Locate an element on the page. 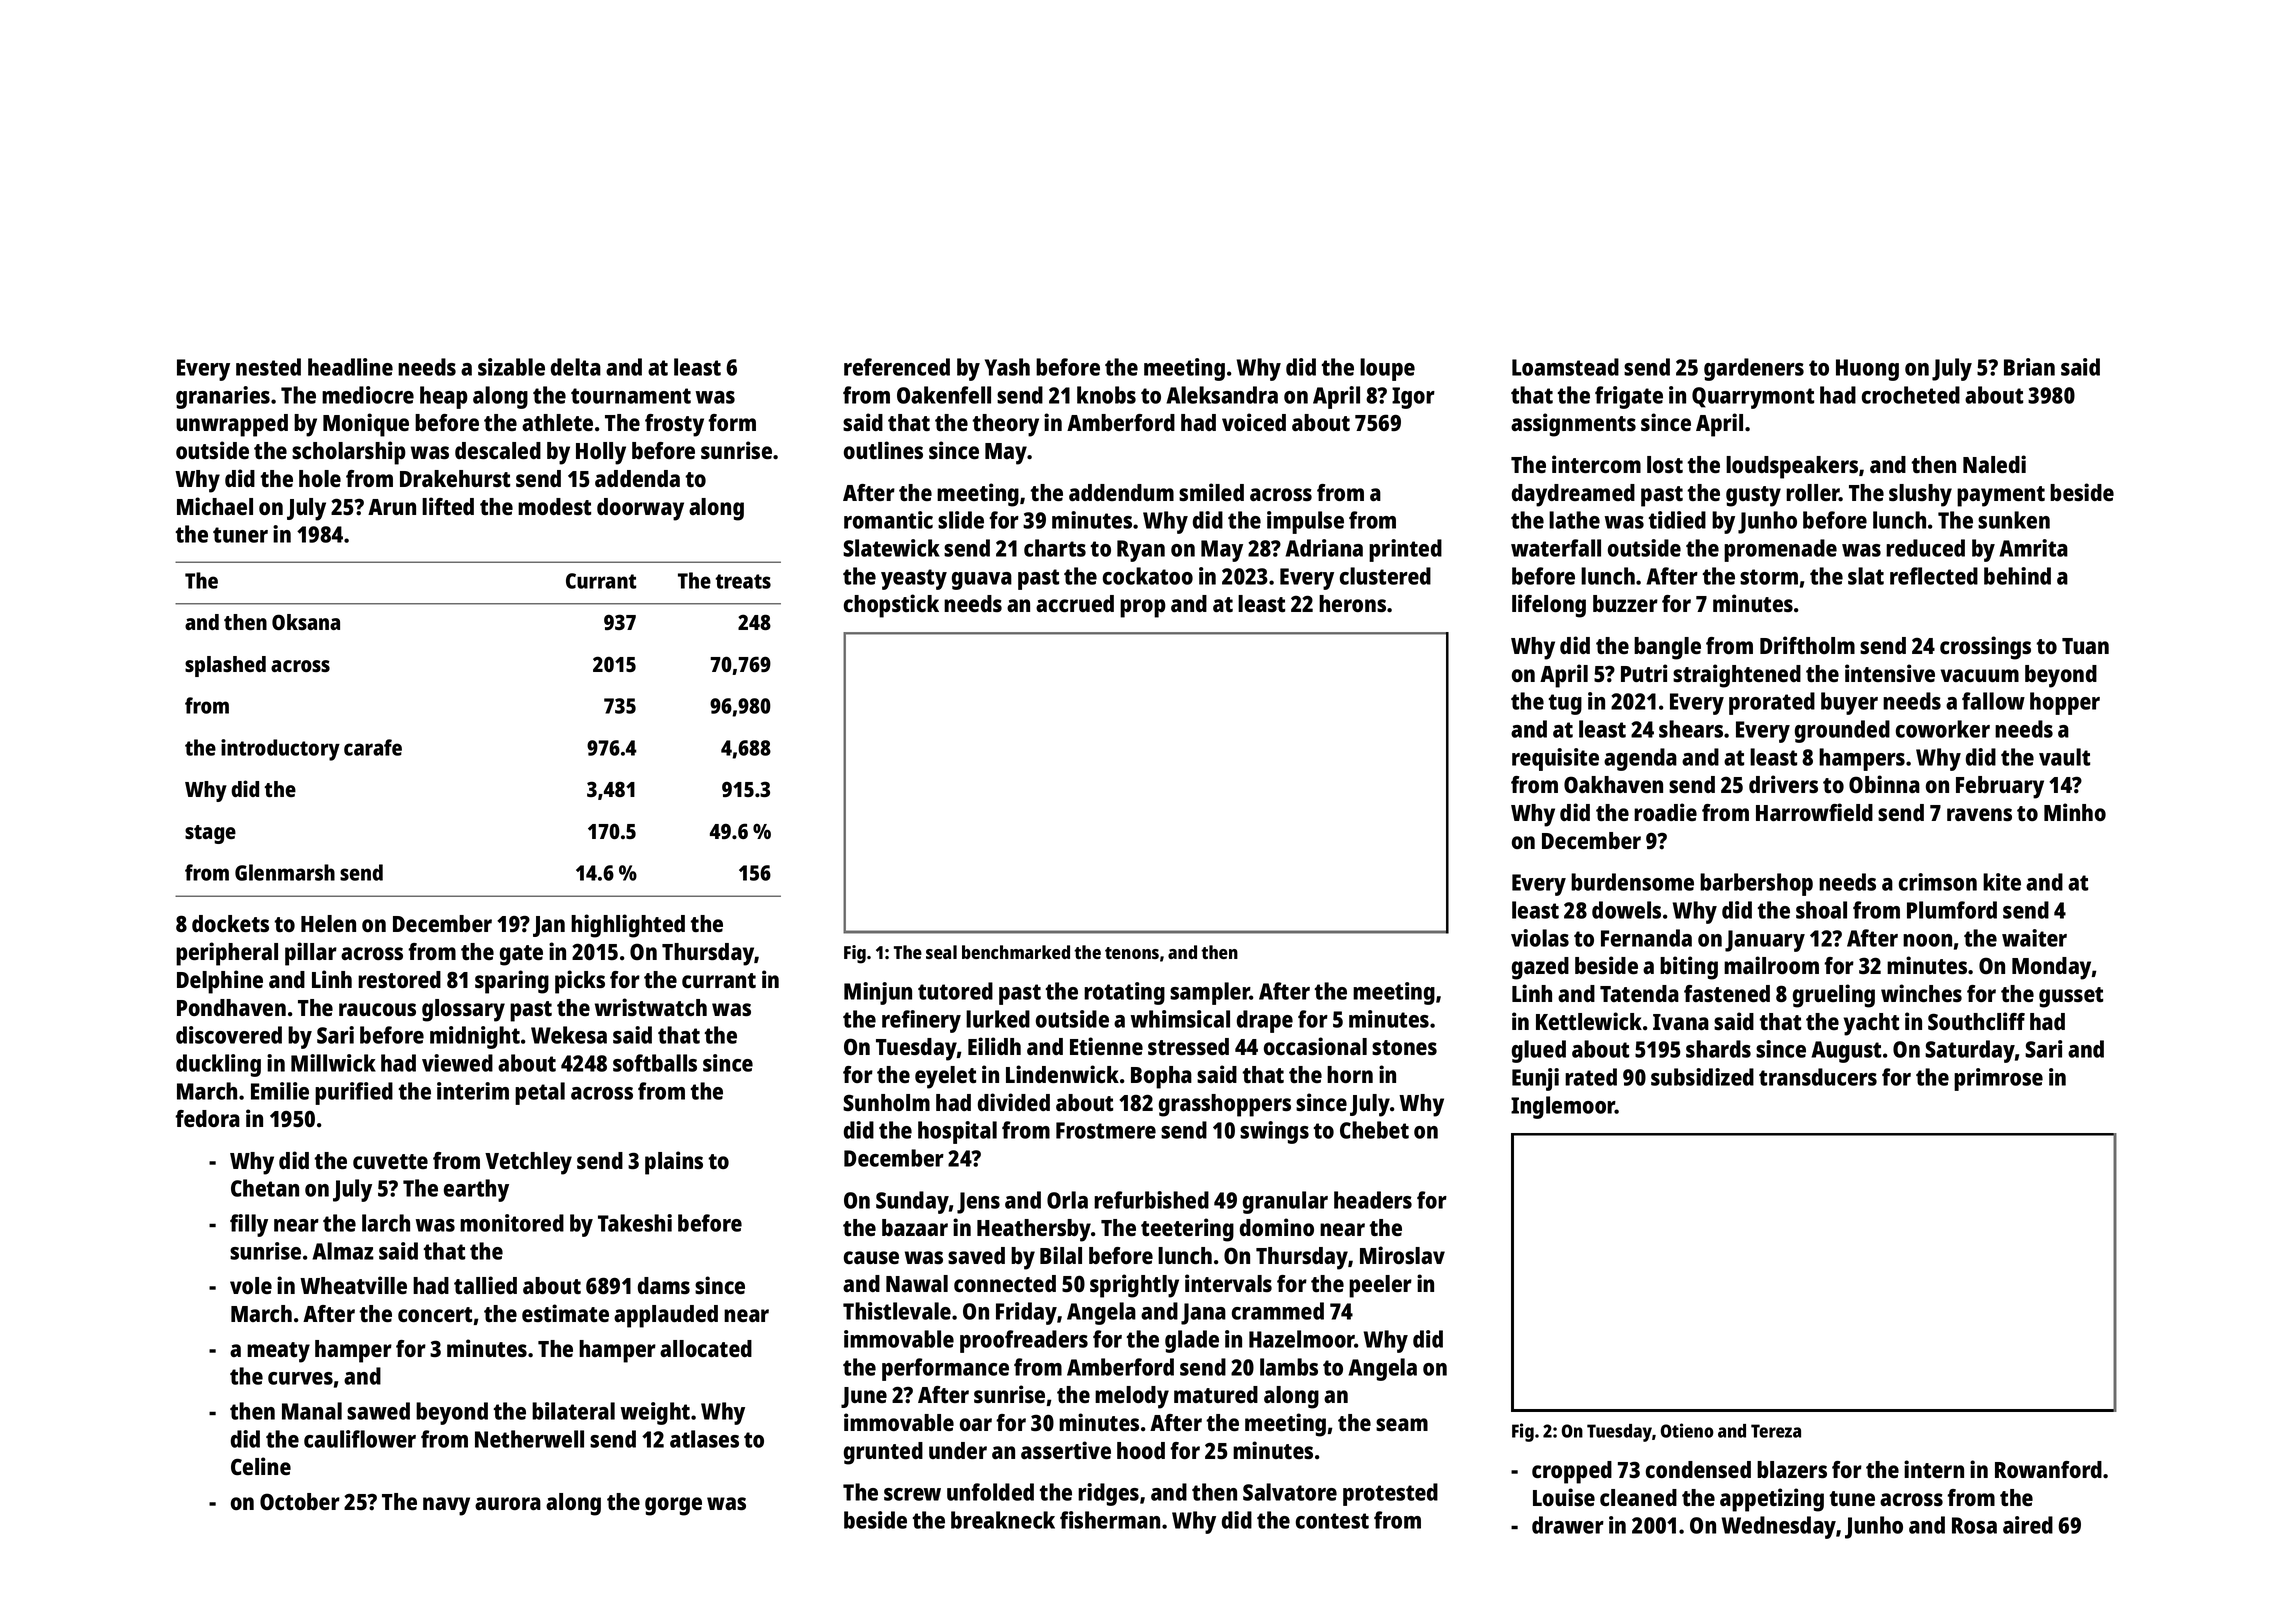  Delphine is located at coordinates (220, 982).
